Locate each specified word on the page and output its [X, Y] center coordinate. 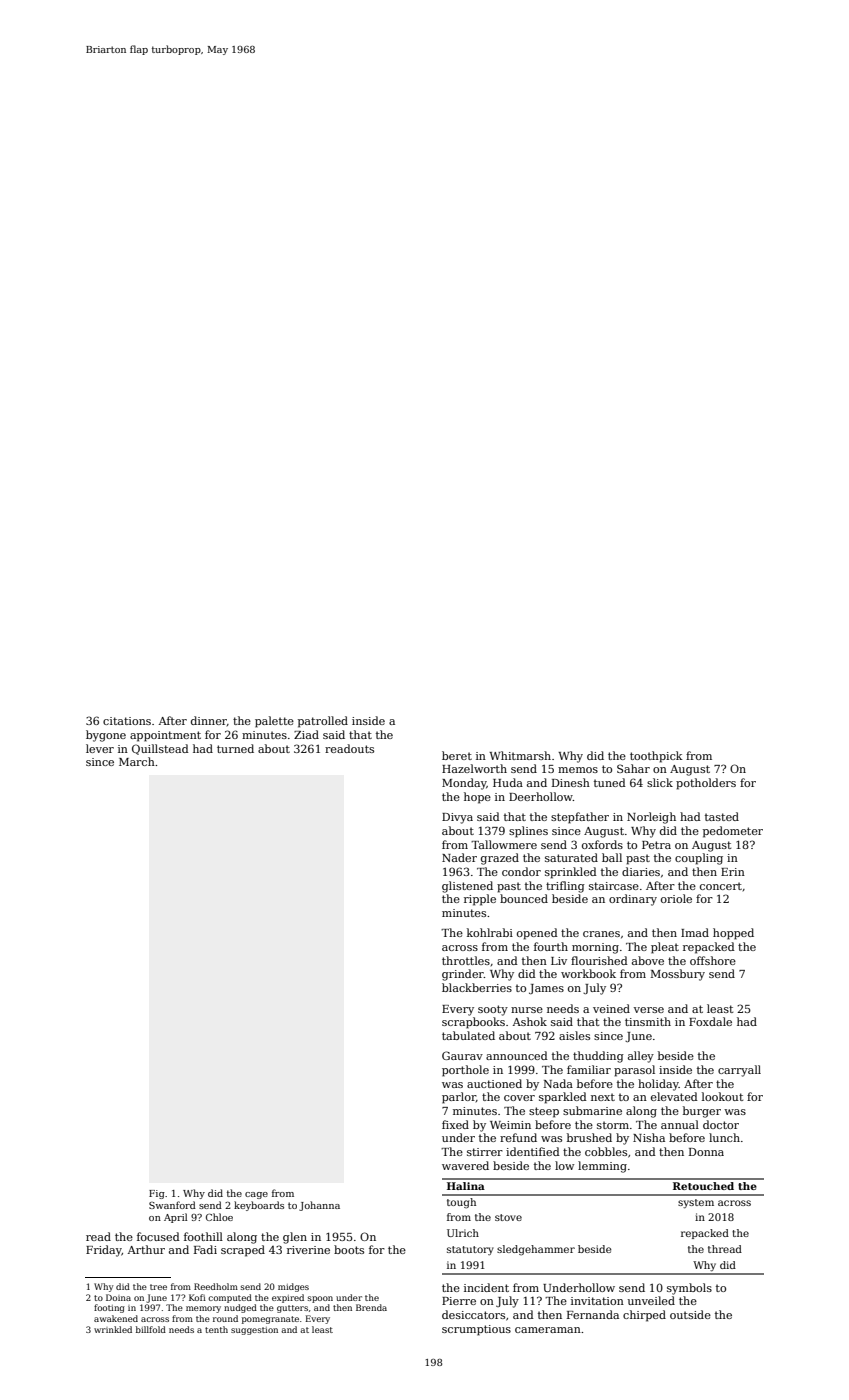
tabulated [468, 1035]
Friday [104, 1251]
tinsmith [648, 1021]
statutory [470, 1250]
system [696, 1203]
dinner [209, 720]
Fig [157, 1194]
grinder [463, 975]
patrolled [323, 722]
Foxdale [710, 1021]
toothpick [656, 757]
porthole [465, 1071]
